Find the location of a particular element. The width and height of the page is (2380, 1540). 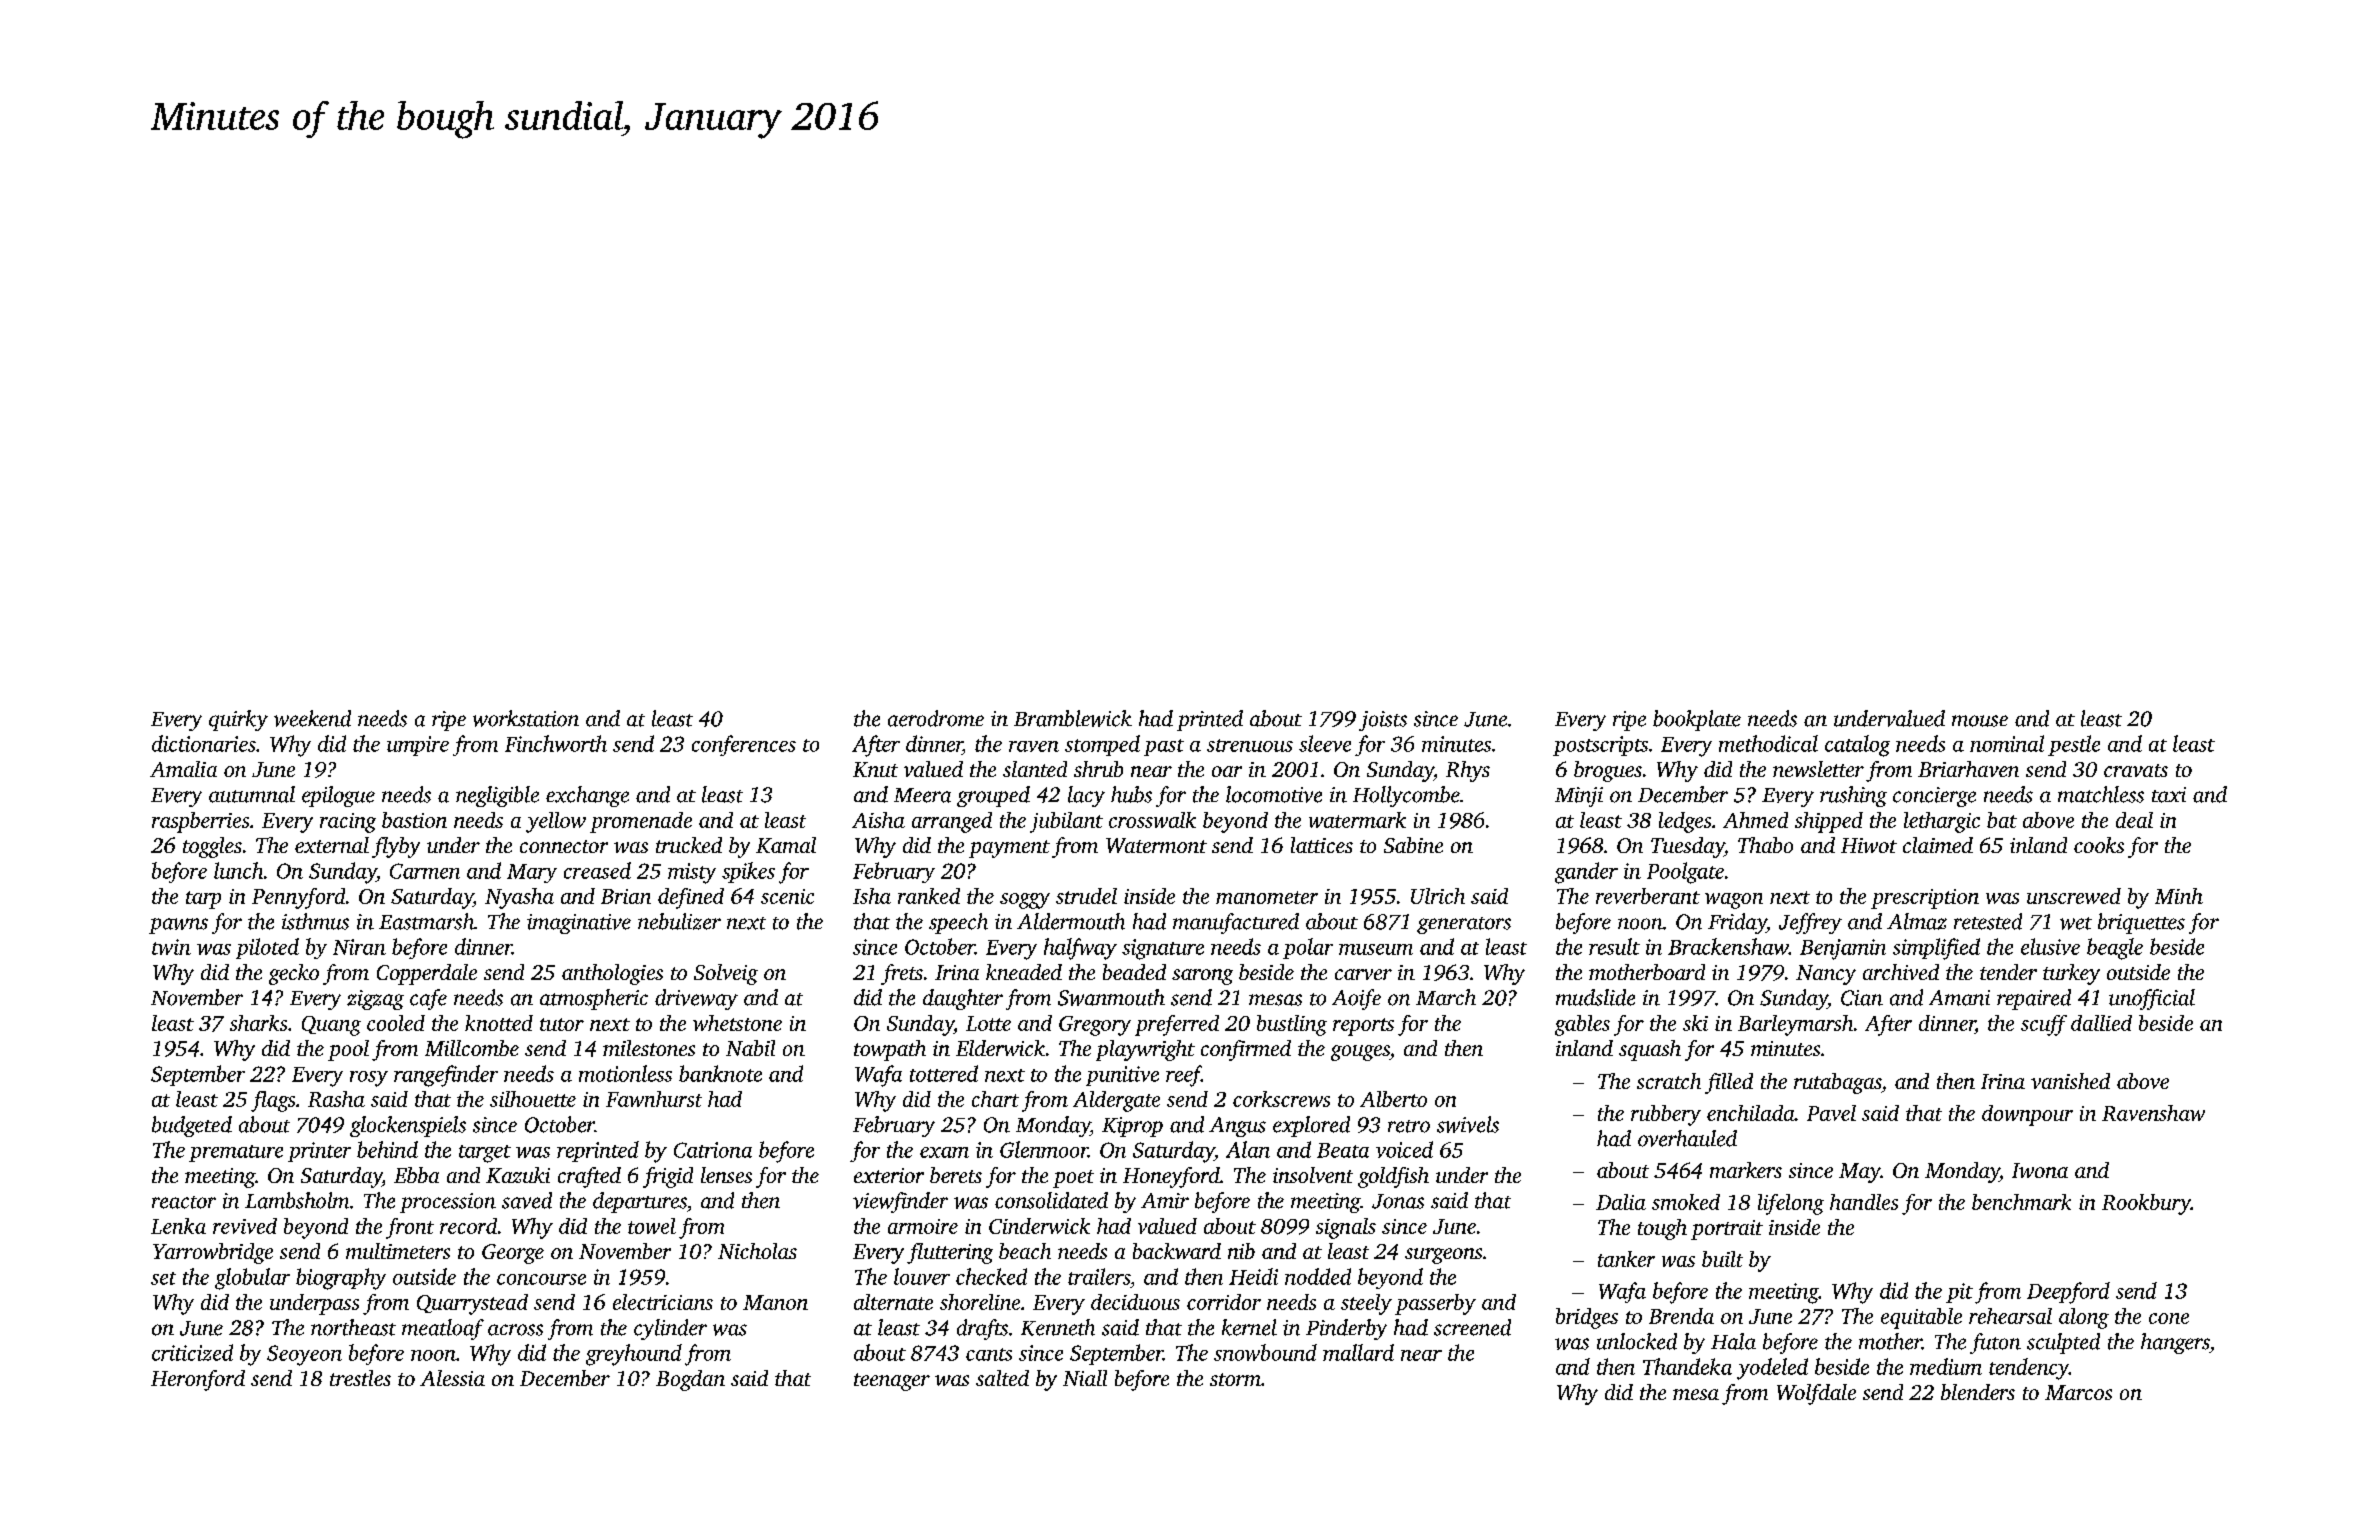

umpire is located at coordinates (418, 746).
